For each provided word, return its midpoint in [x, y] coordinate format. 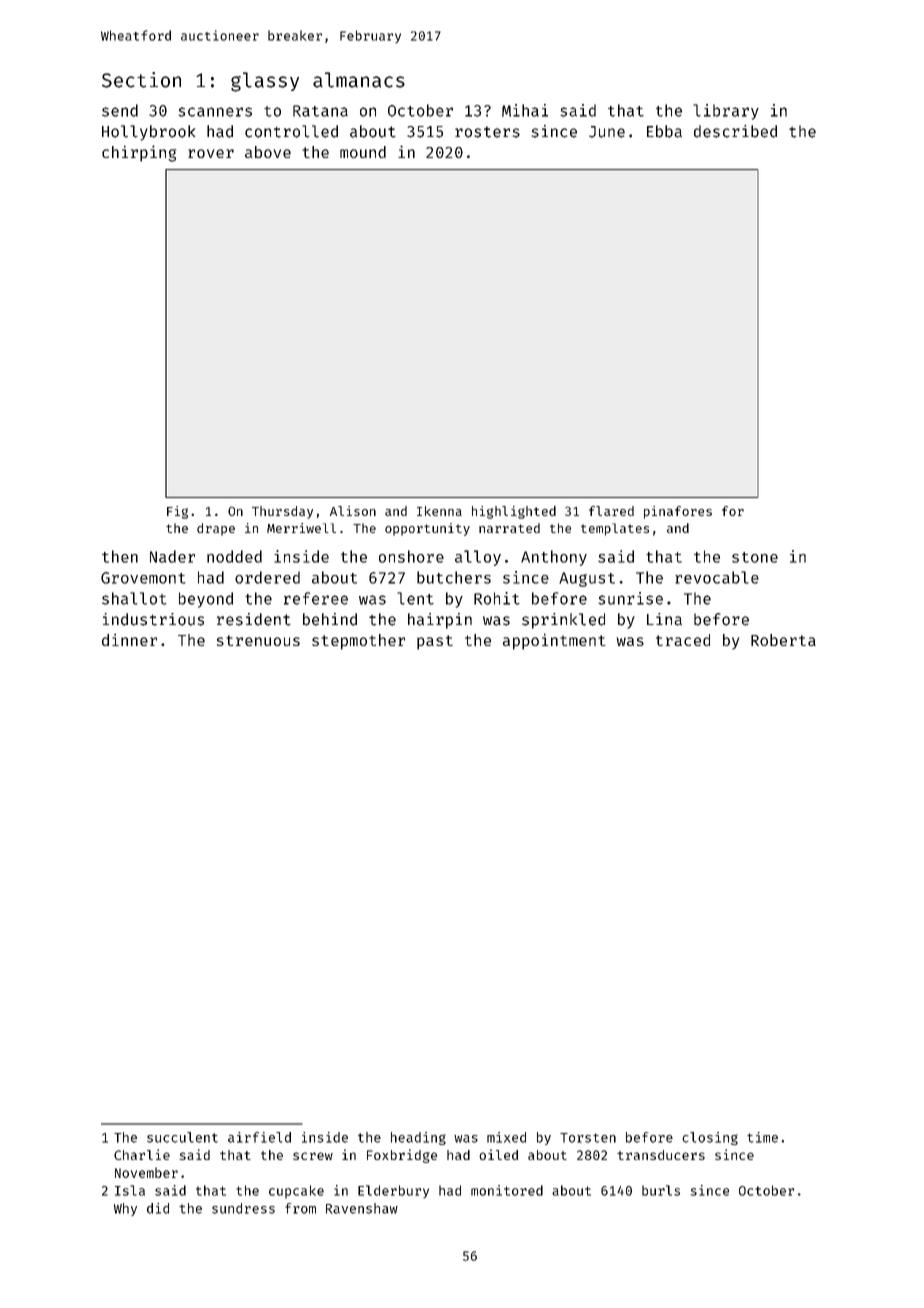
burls [661, 1190]
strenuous [258, 640]
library [726, 112]
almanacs [359, 80]
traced [683, 640]
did [158, 1208]
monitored [507, 1190]
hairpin [440, 621]
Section [141, 80]
